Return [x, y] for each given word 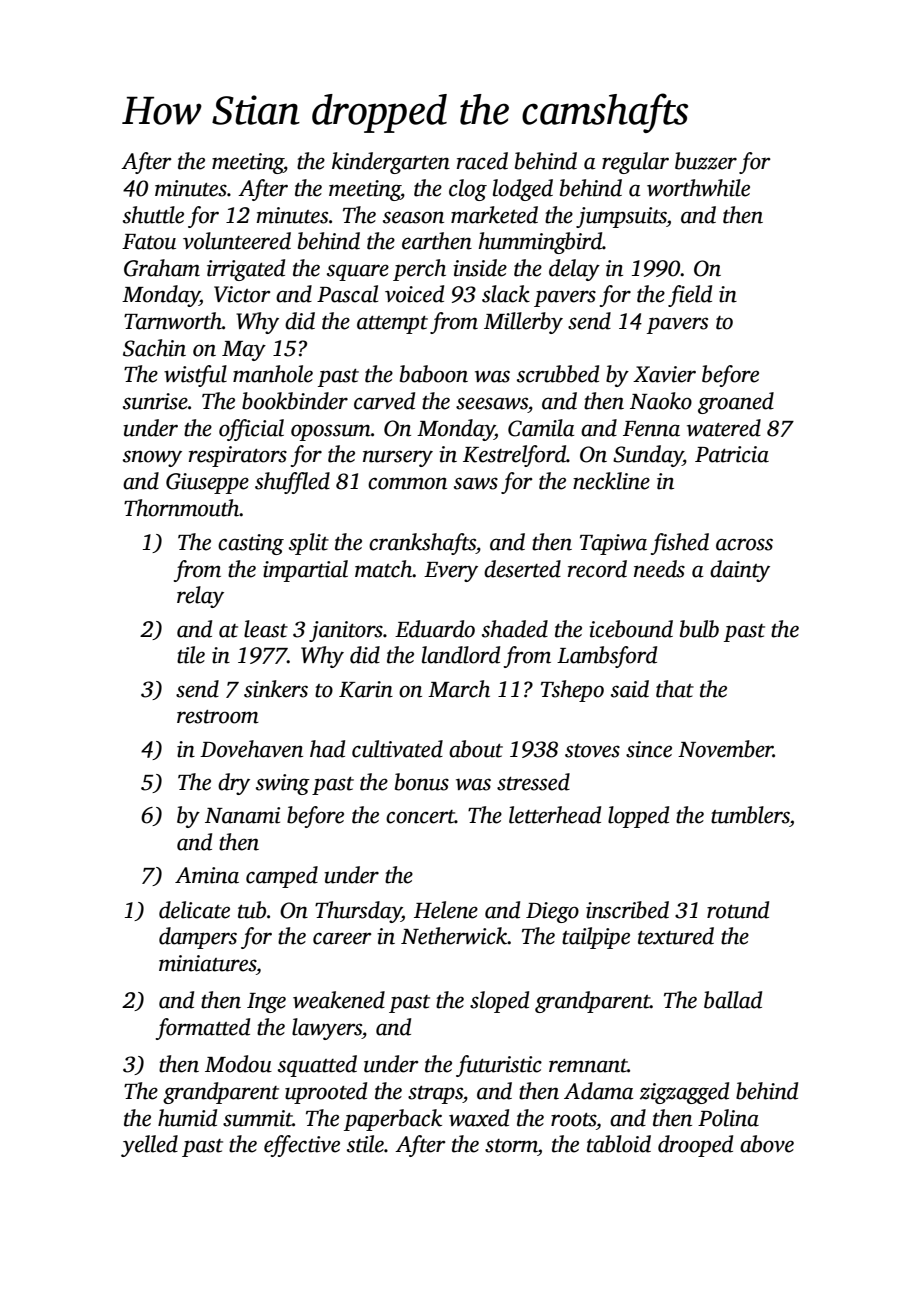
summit [258, 1118]
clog [468, 190]
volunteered [237, 241]
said [630, 689]
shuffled [292, 483]
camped [282, 877]
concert [420, 817]
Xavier [664, 374]
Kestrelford [515, 456]
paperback [393, 1120]
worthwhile [698, 188]
